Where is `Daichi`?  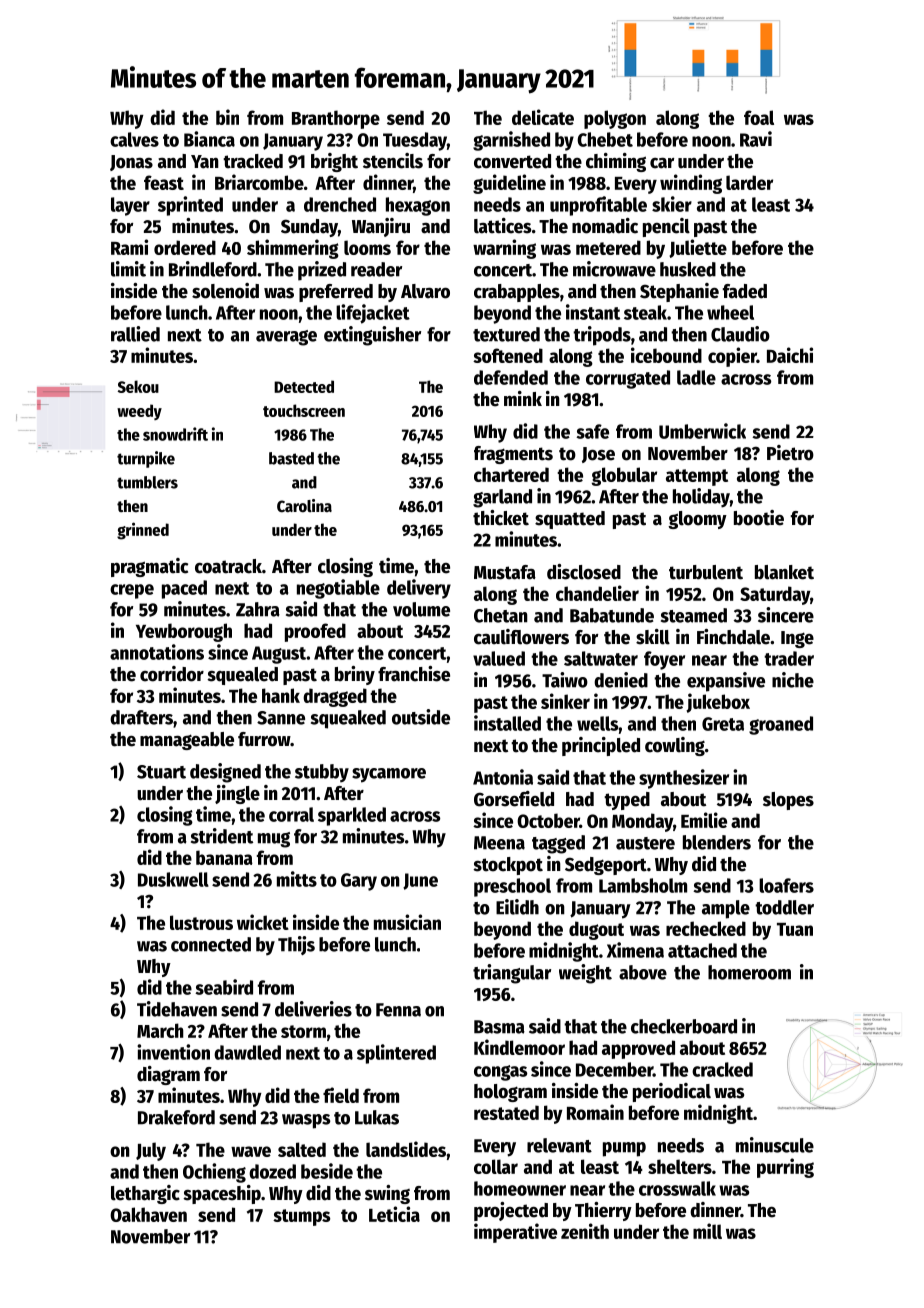 Daichi is located at coordinates (790, 355).
